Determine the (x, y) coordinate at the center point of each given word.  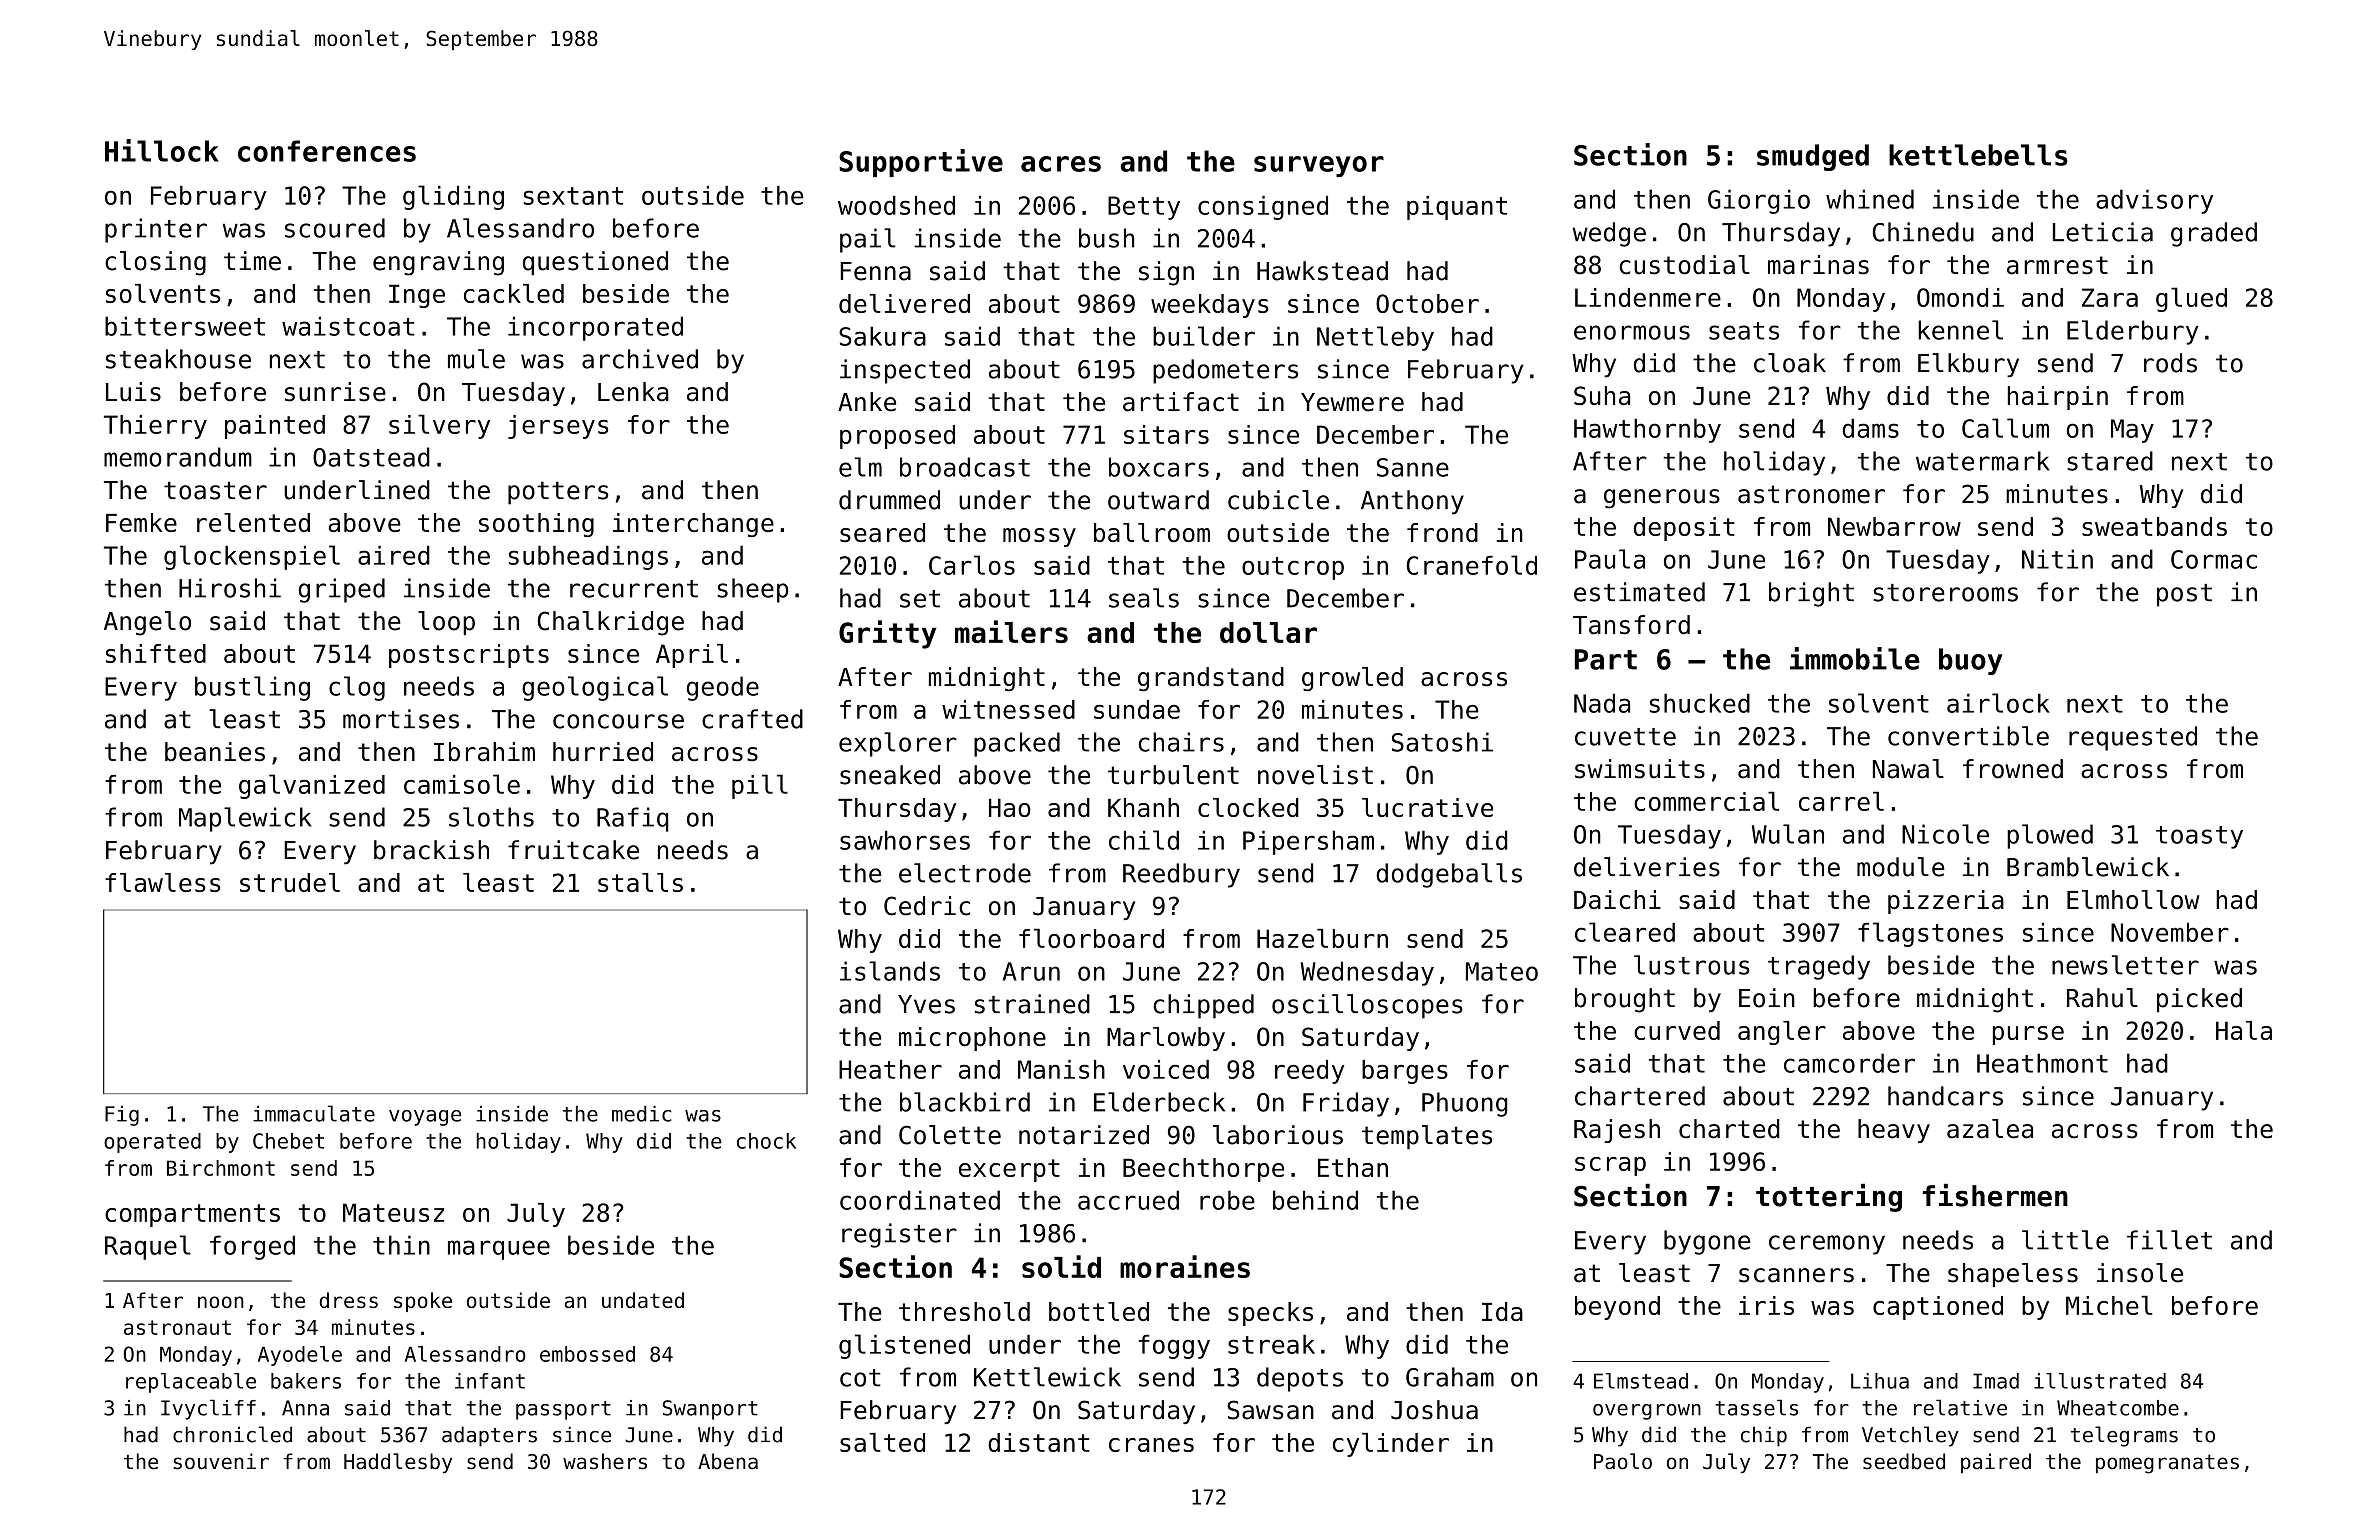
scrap (1610, 1166)
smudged (1813, 157)
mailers (1011, 631)
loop (446, 623)
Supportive (921, 163)
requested (2133, 738)
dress (348, 1300)
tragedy (1819, 967)
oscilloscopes (1367, 1006)
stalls (640, 882)
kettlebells (1978, 155)
